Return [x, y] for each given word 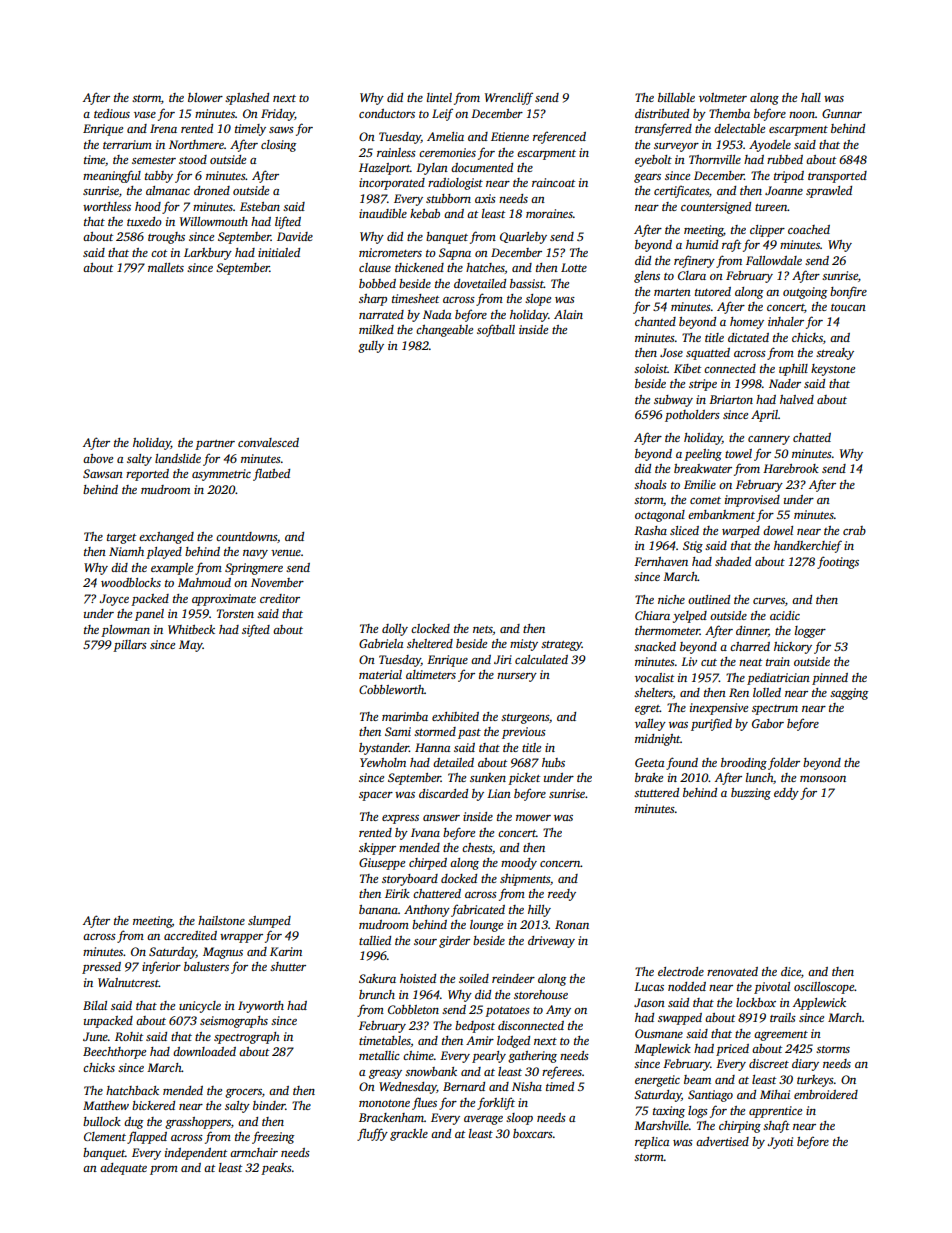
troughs [166, 238]
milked [376, 329]
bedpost [475, 1027]
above [98, 458]
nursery [517, 677]
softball [496, 330]
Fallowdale [774, 260]
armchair [254, 1152]
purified [711, 724]
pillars [130, 646]
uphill [793, 370]
